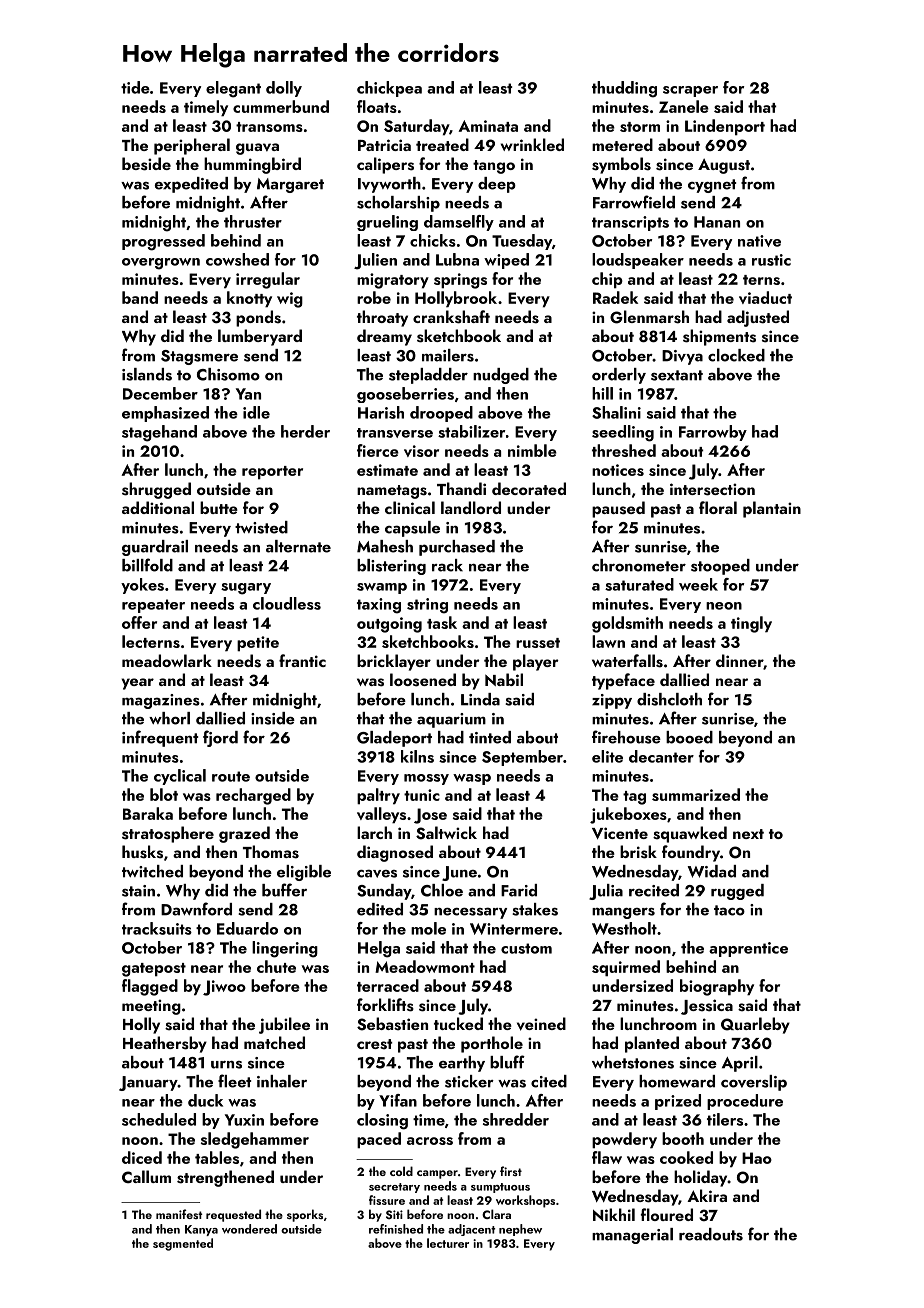 The image size is (924, 1308). I want to click on dishcloth, so click(669, 699).
